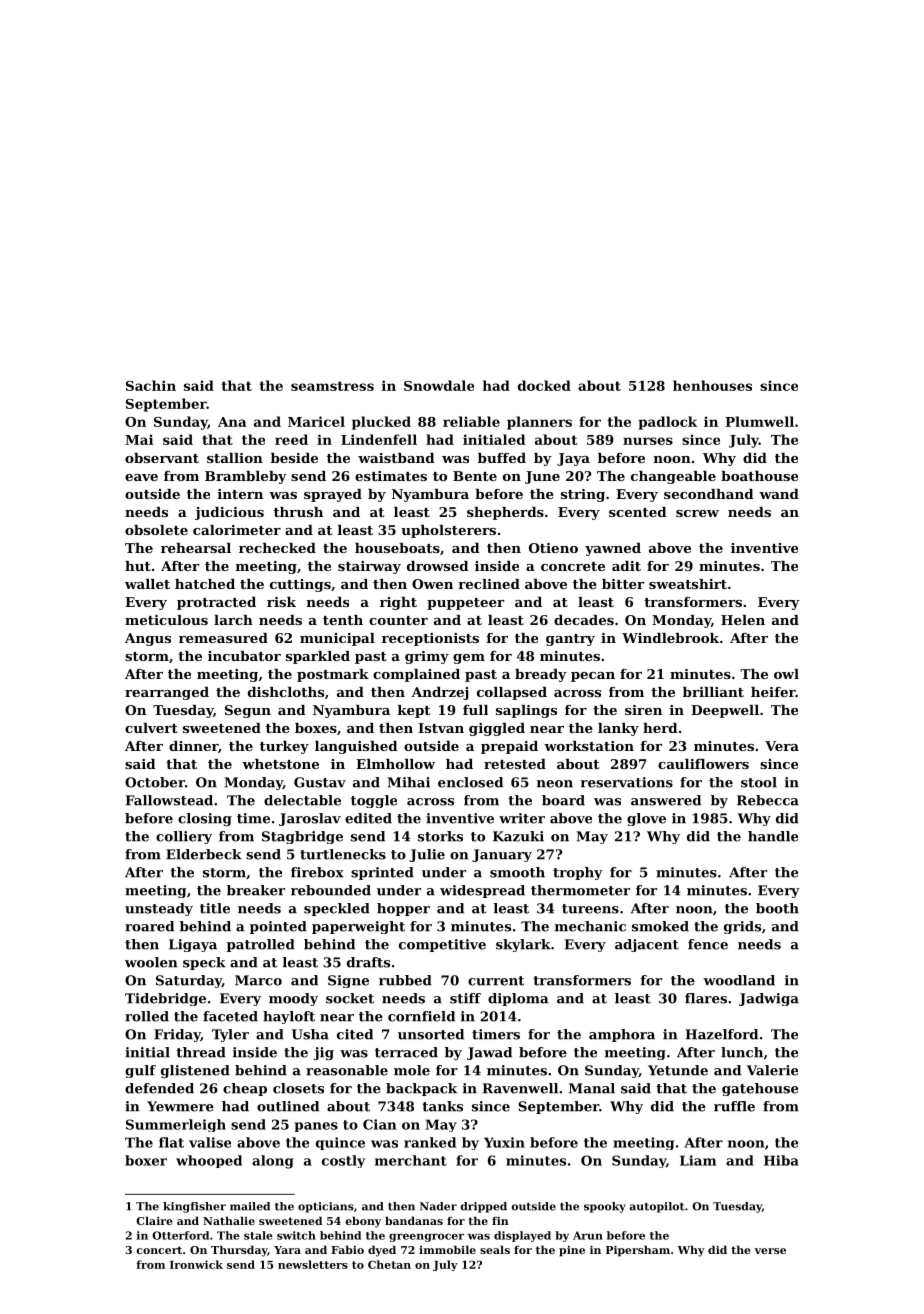  Describe the element at coordinates (622, 1035) in the screenshot. I see `amphora` at that location.
